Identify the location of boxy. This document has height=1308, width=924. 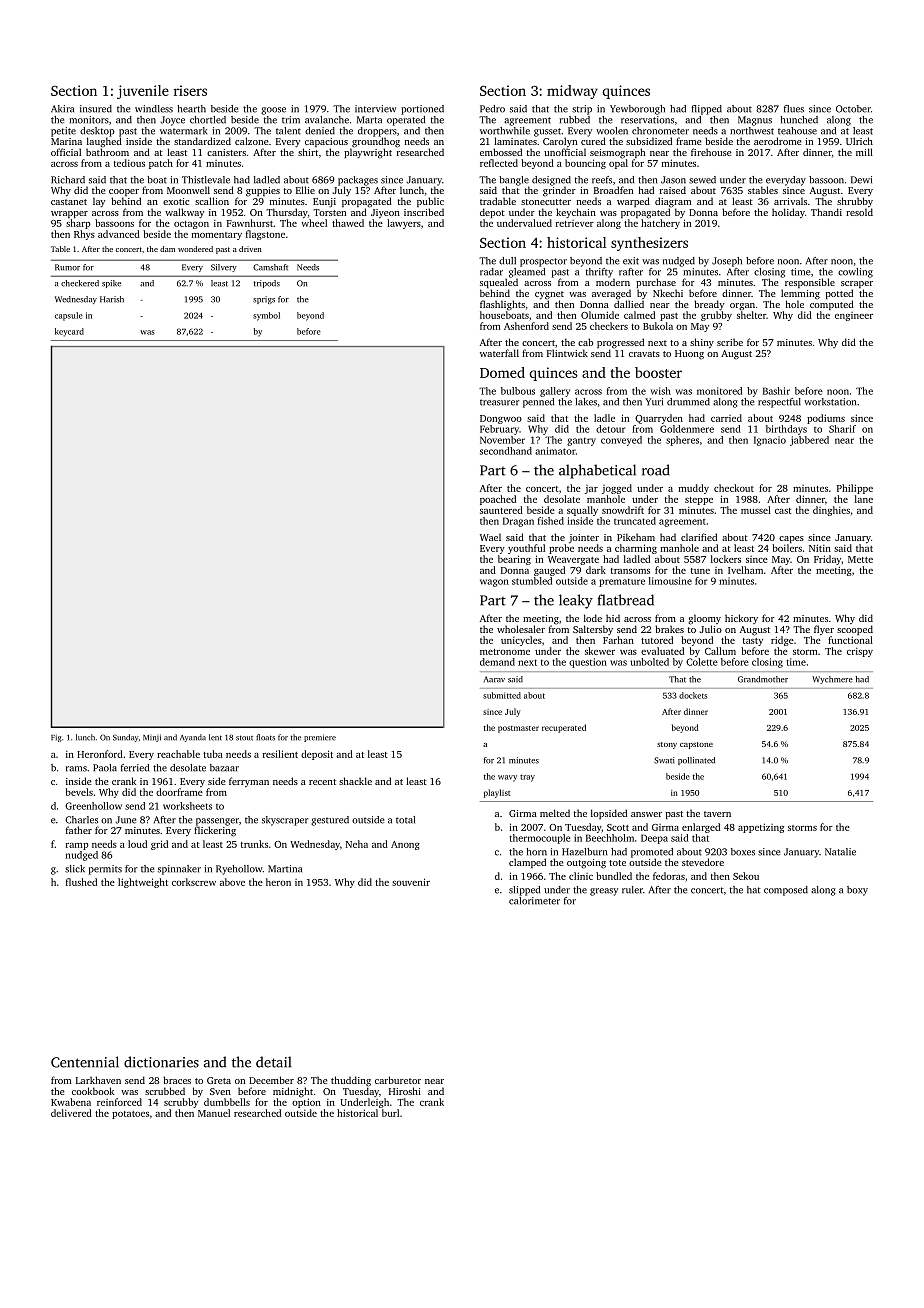
(857, 891).
